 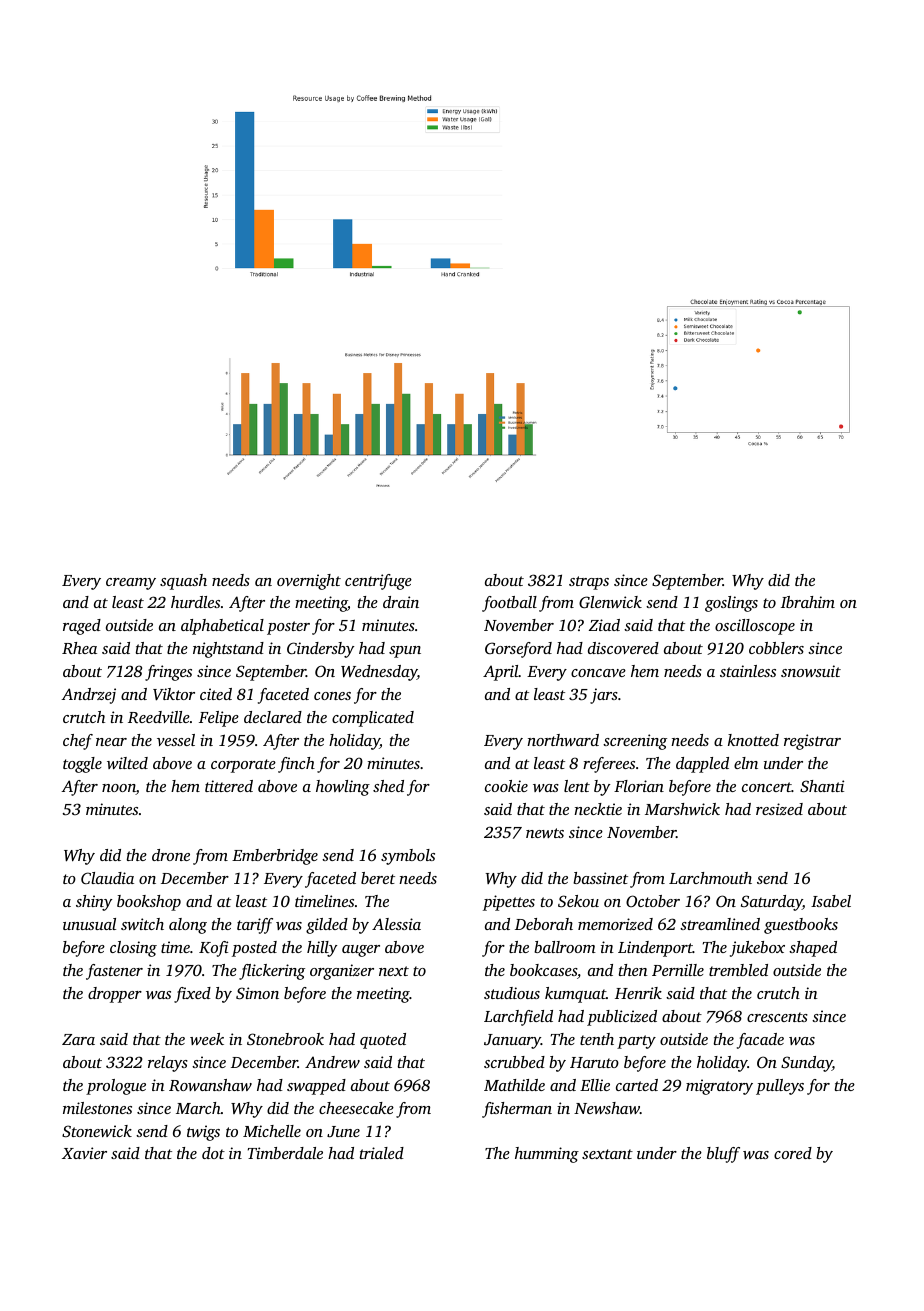 I want to click on howling, so click(x=343, y=788).
